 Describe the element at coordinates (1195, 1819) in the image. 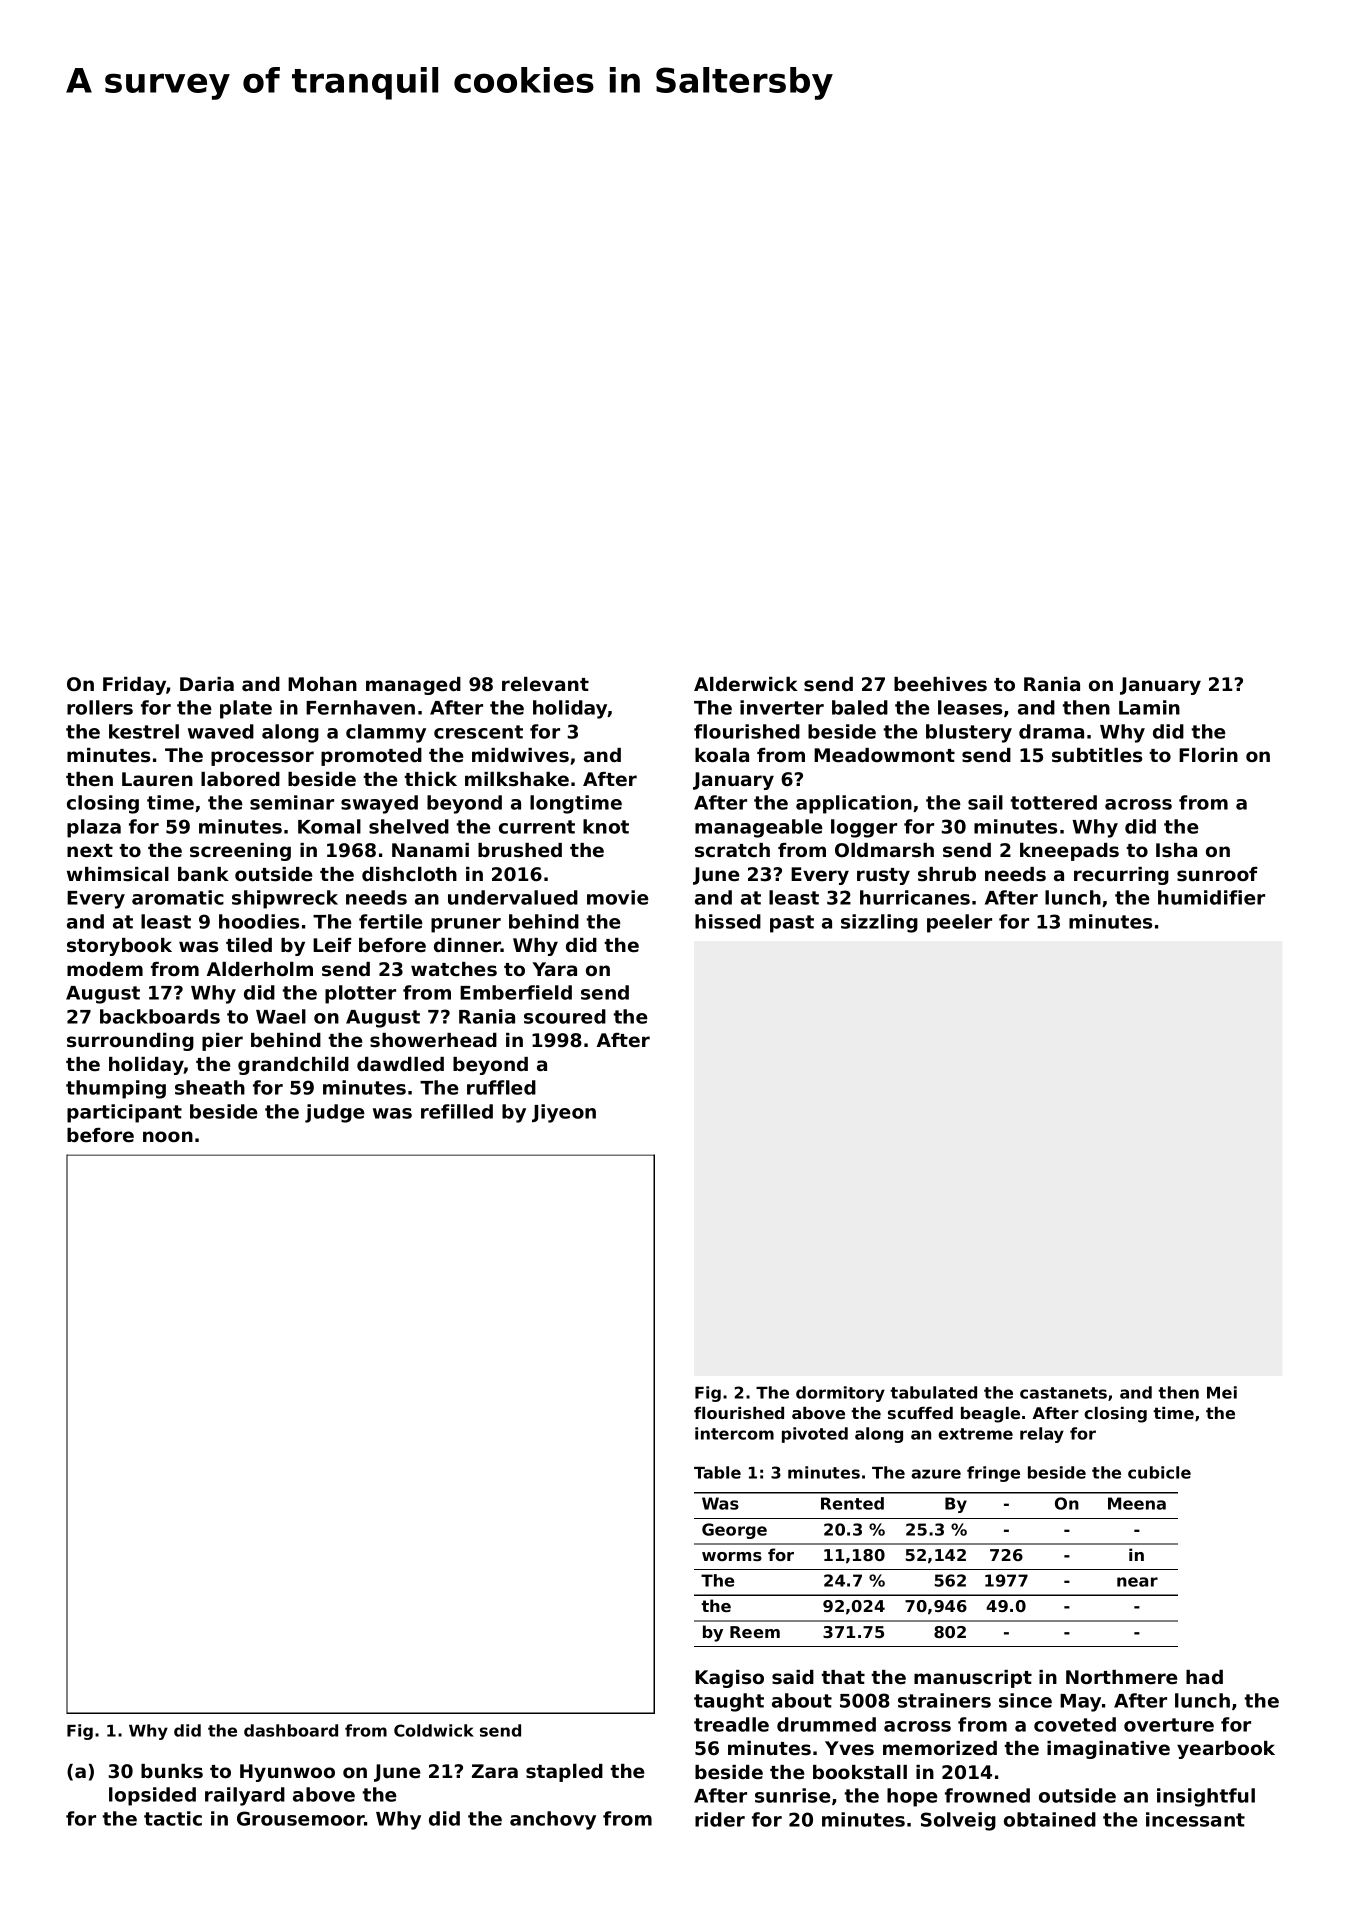

I see `incessant` at that location.
